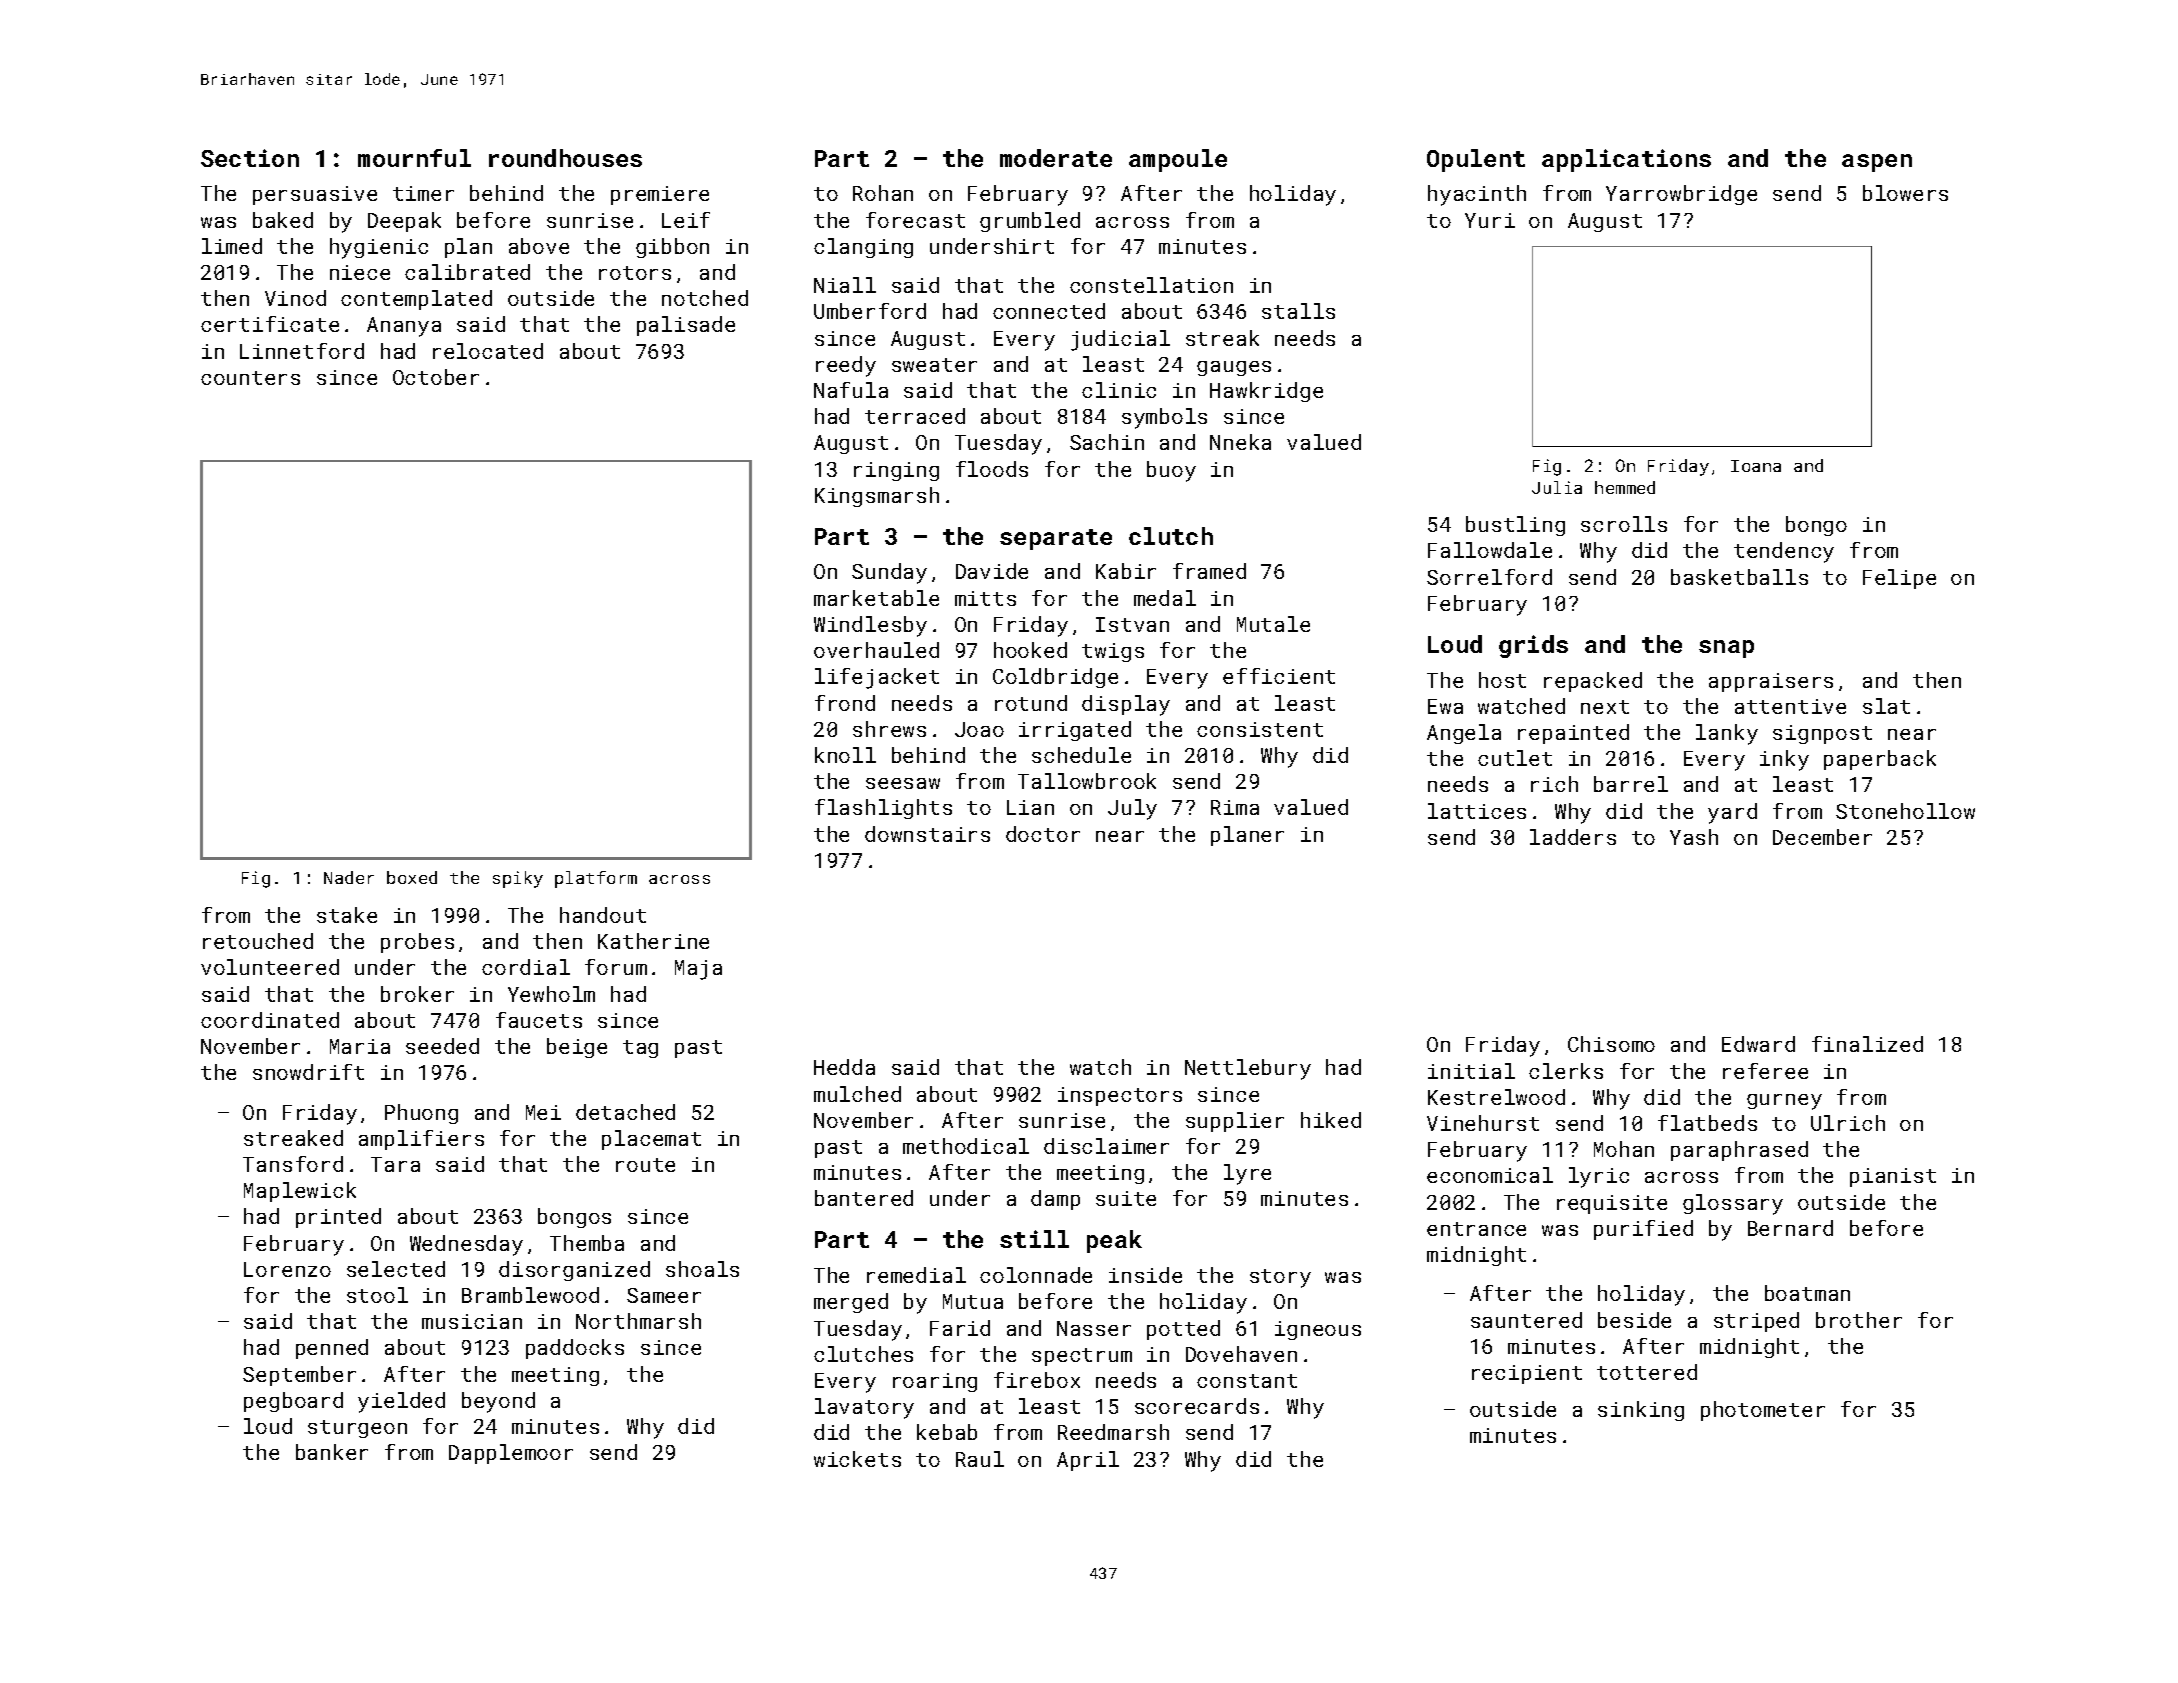  I want to click on aspen, so click(1877, 163).
